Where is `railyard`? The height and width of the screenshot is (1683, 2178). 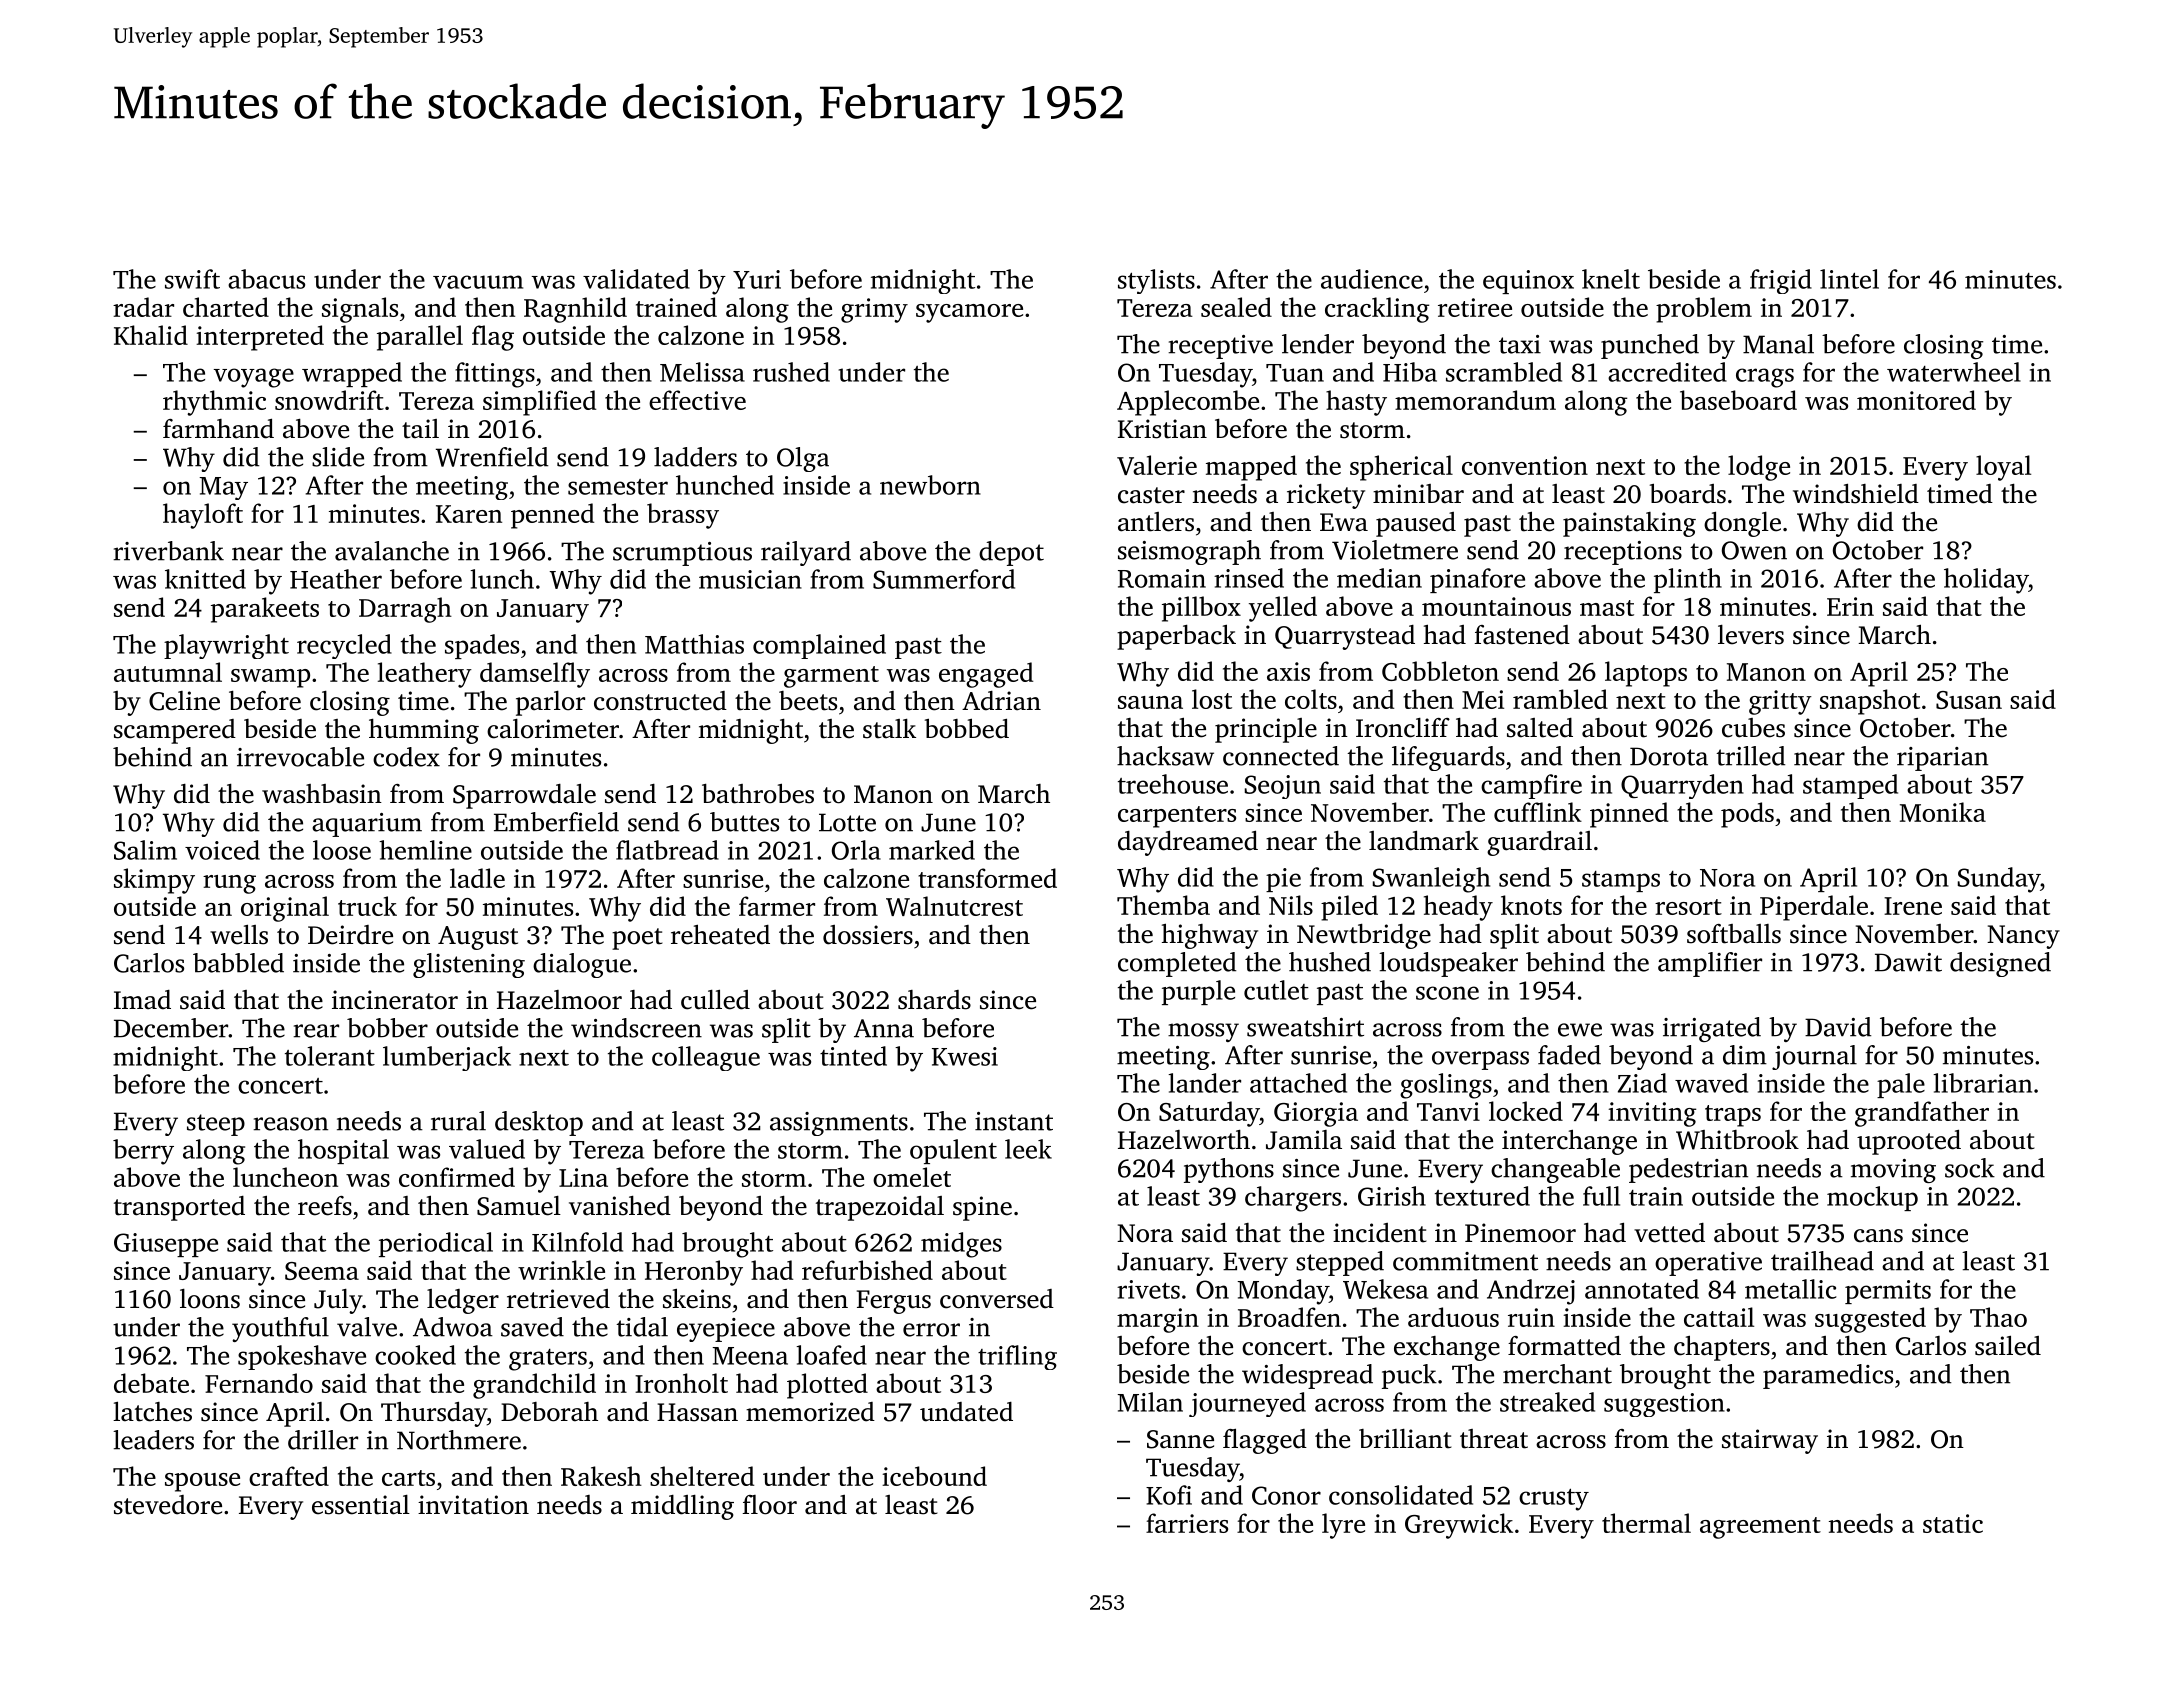
railyard is located at coordinates (806, 553).
